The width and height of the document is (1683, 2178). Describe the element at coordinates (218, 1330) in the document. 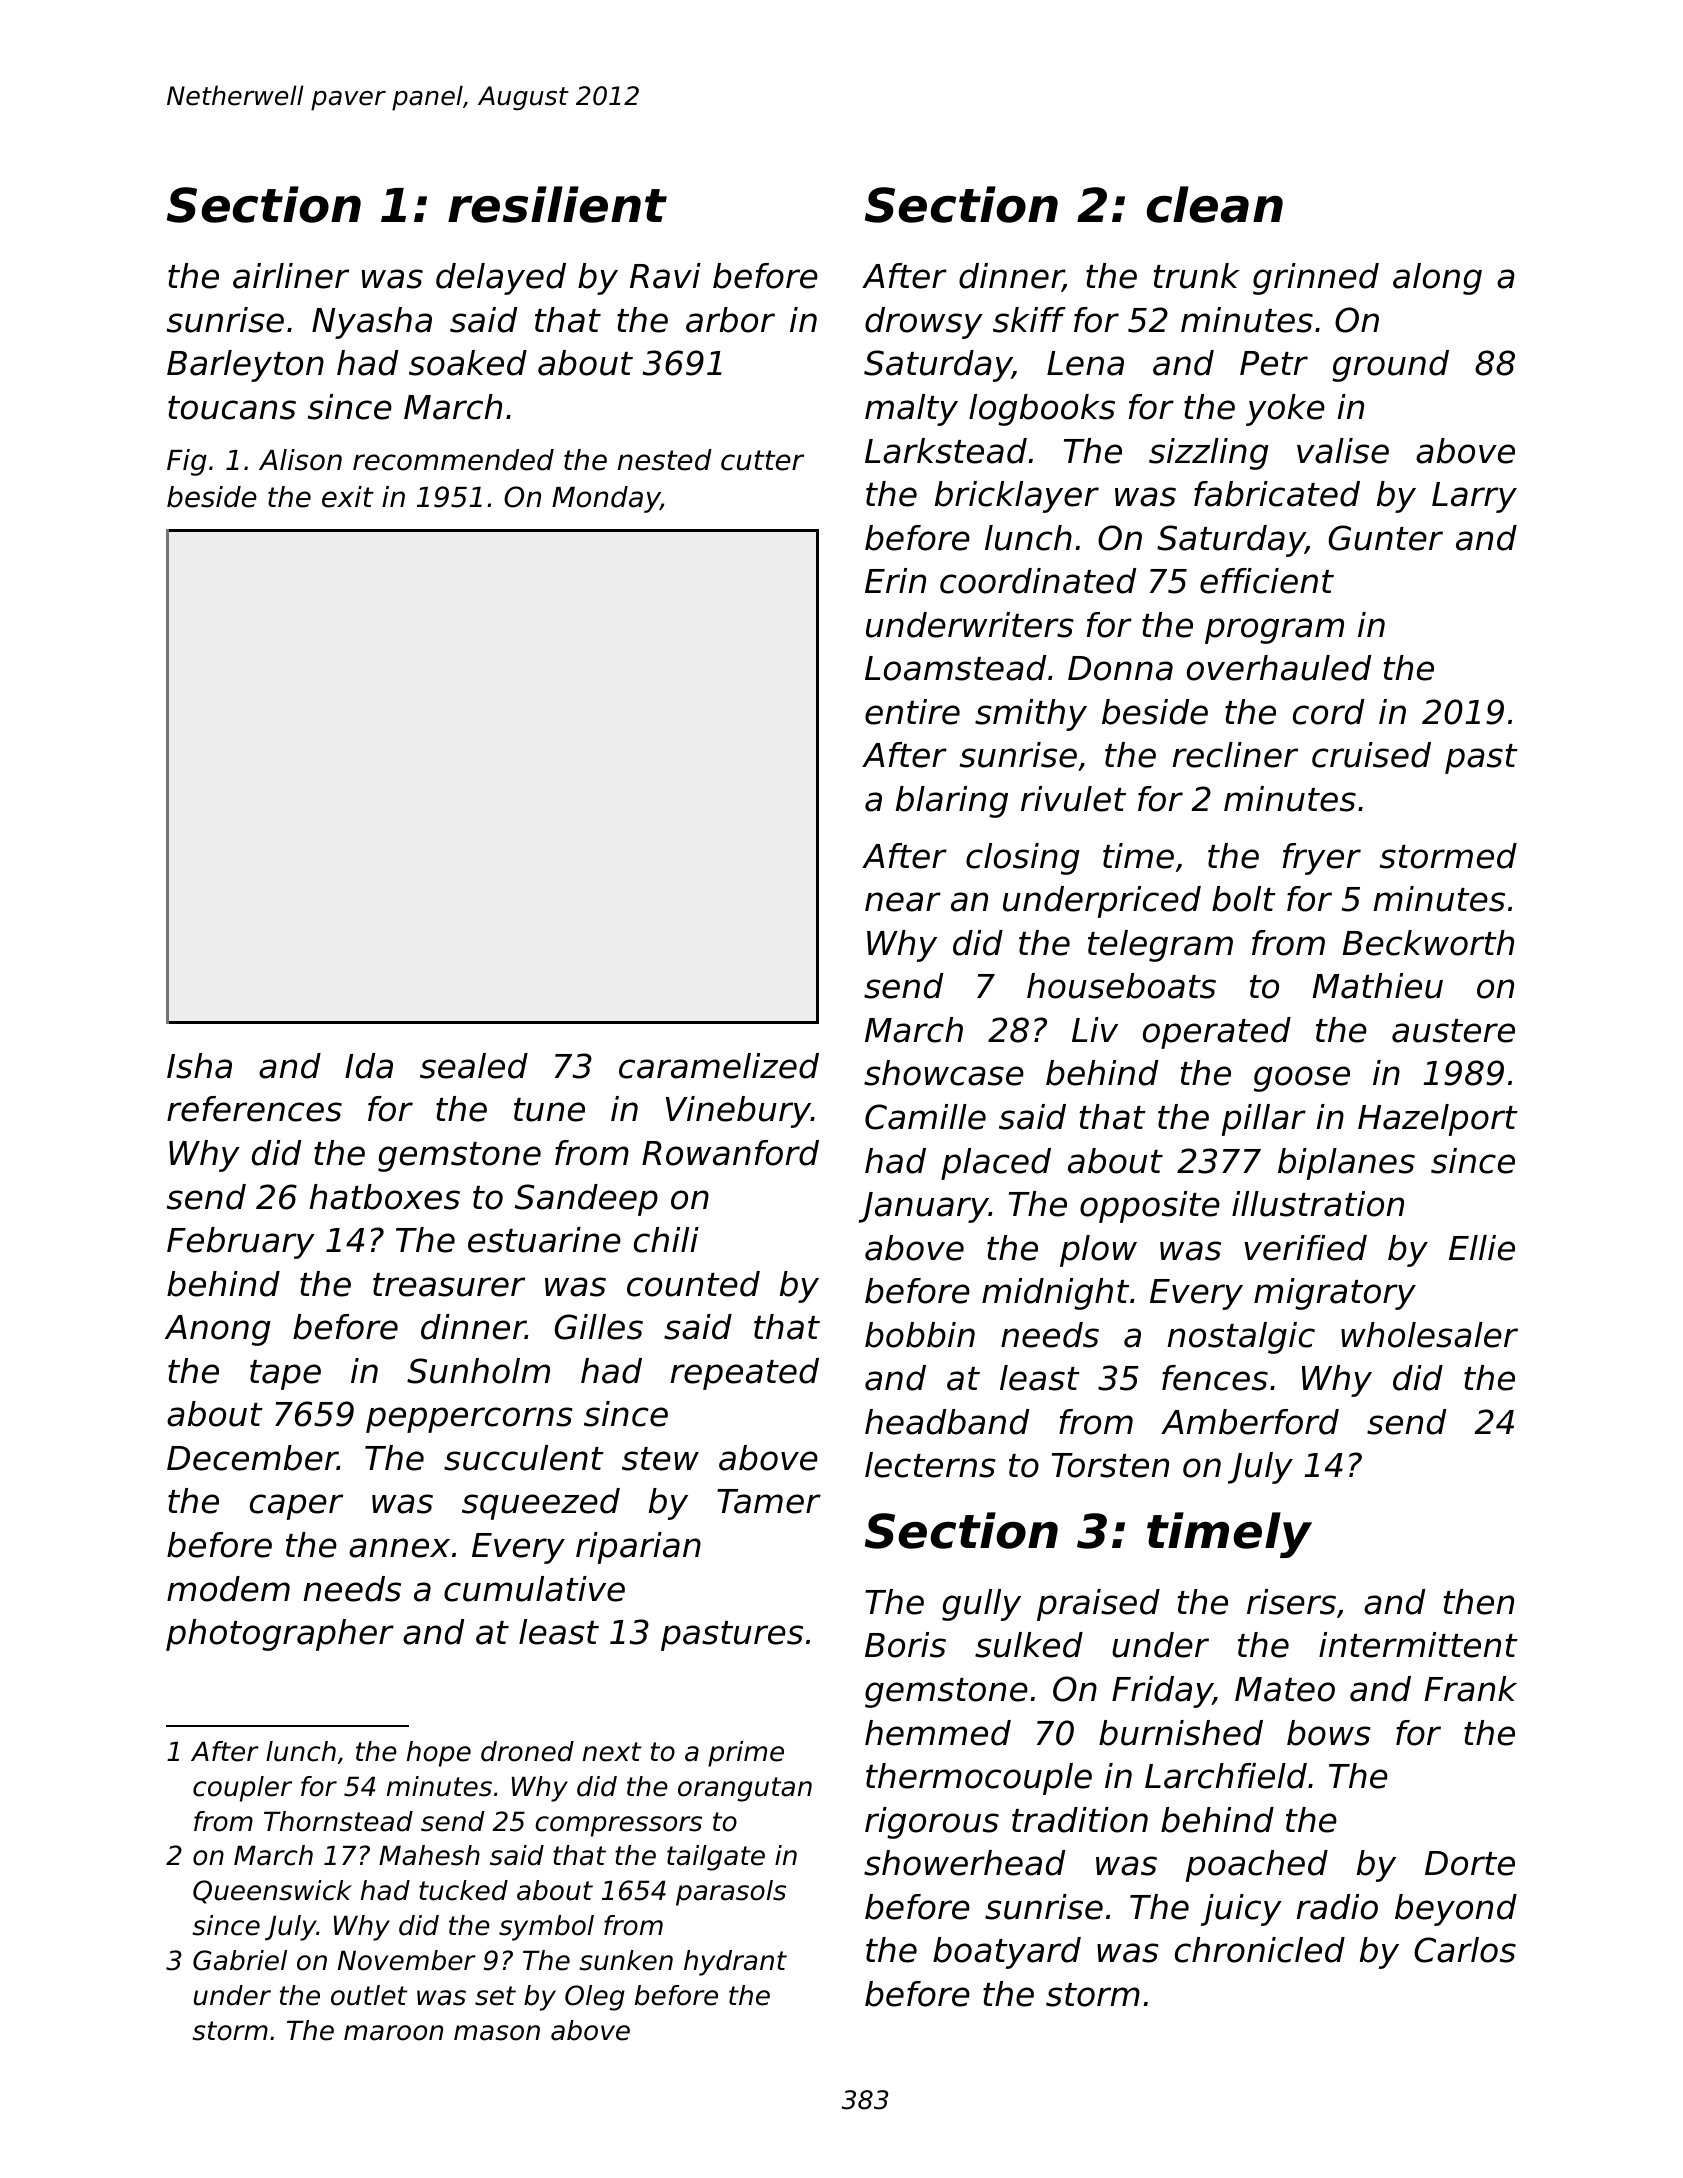

I see `Anong` at that location.
